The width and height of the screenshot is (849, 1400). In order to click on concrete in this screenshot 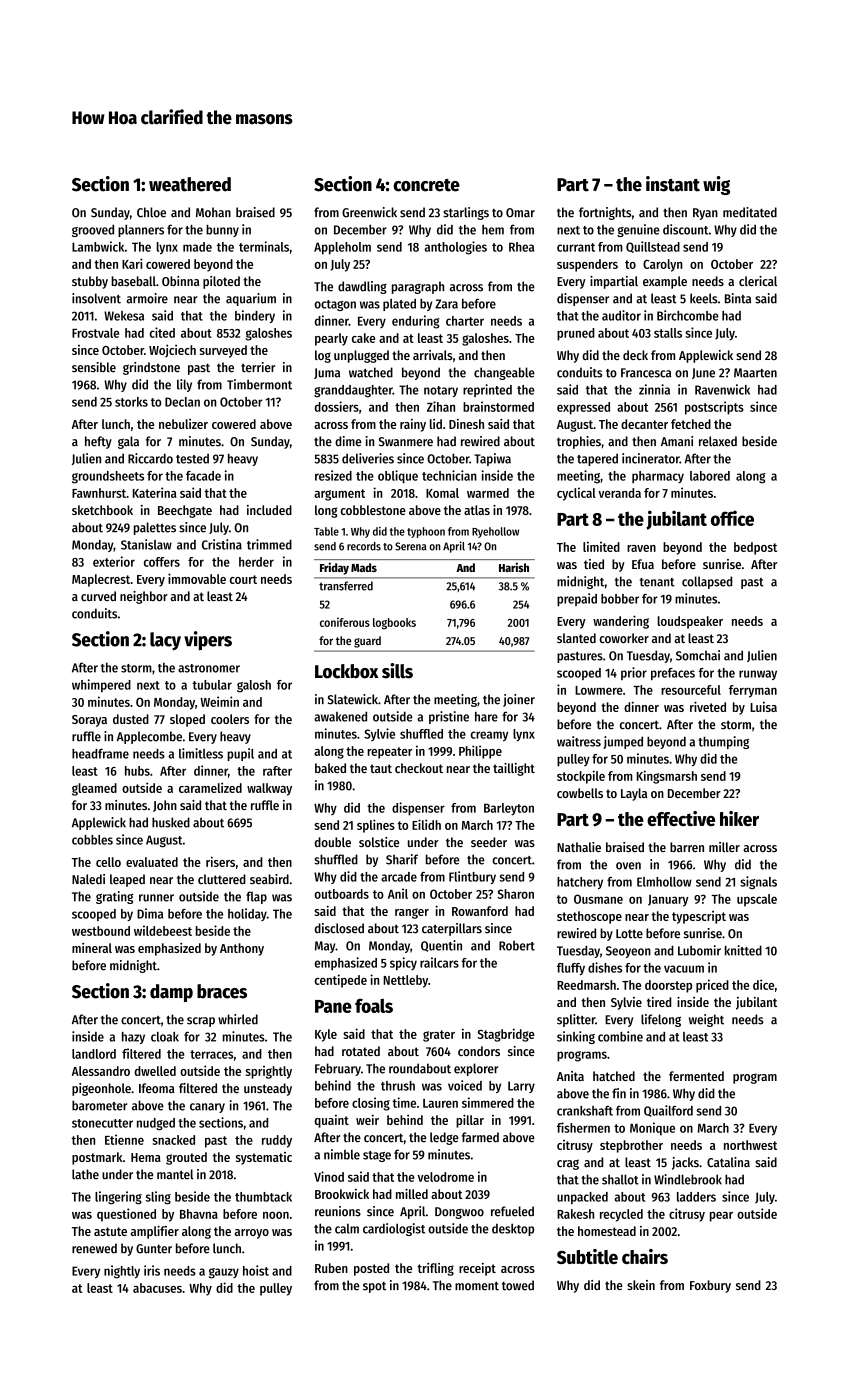, I will do `click(426, 185)`.
